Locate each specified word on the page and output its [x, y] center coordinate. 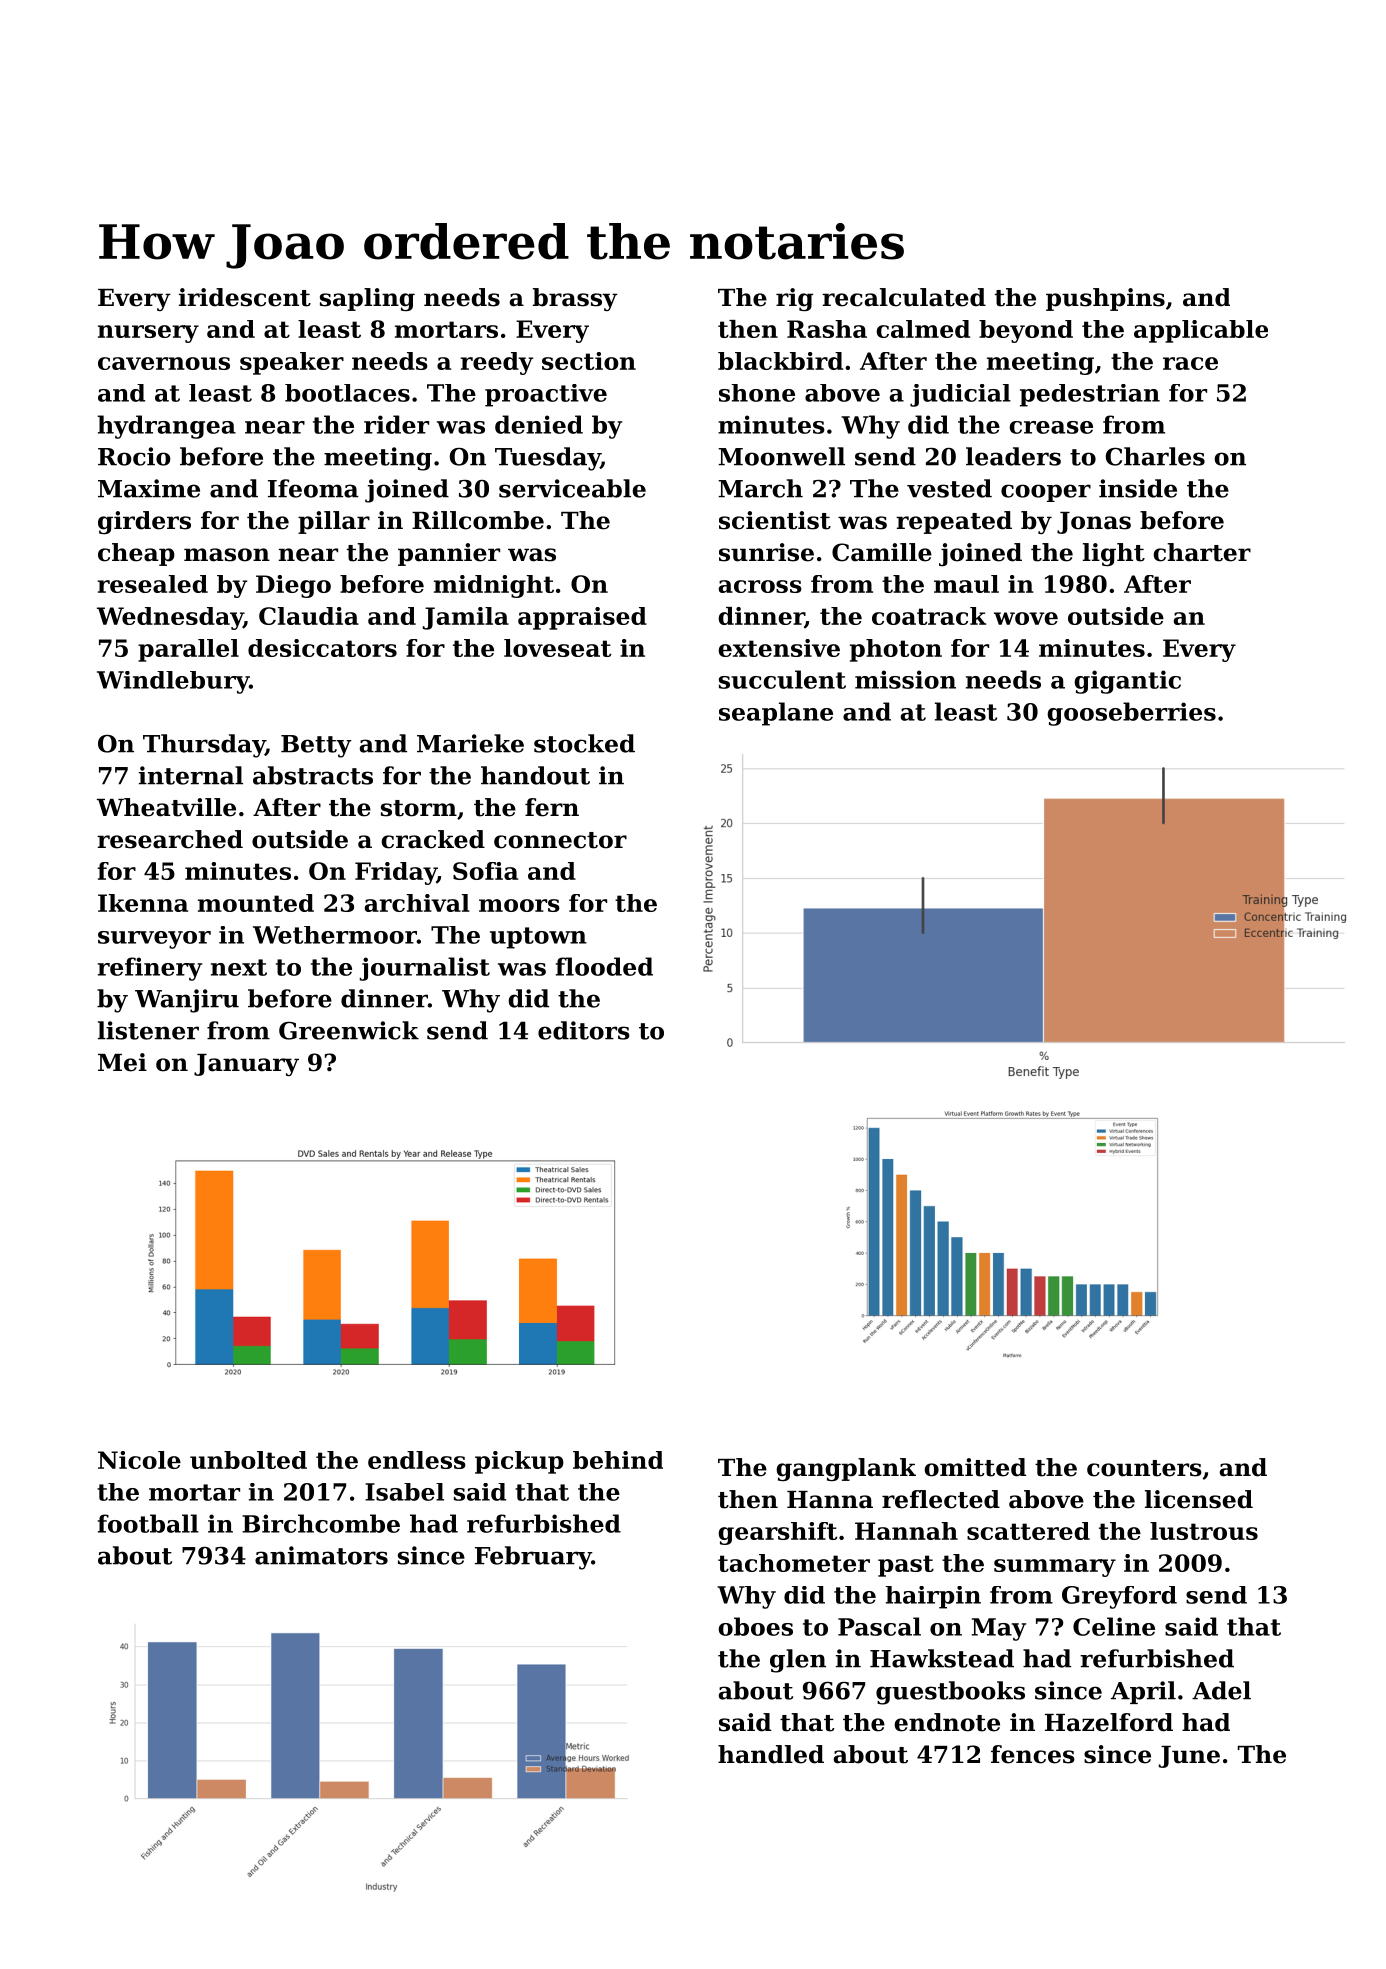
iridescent [245, 297]
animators [321, 1555]
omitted [975, 1467]
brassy [575, 299]
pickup [519, 1462]
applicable [1201, 331]
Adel [1221, 1690]
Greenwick [349, 1030]
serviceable [572, 488]
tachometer [794, 1563]
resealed [152, 584]
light [1114, 554]
